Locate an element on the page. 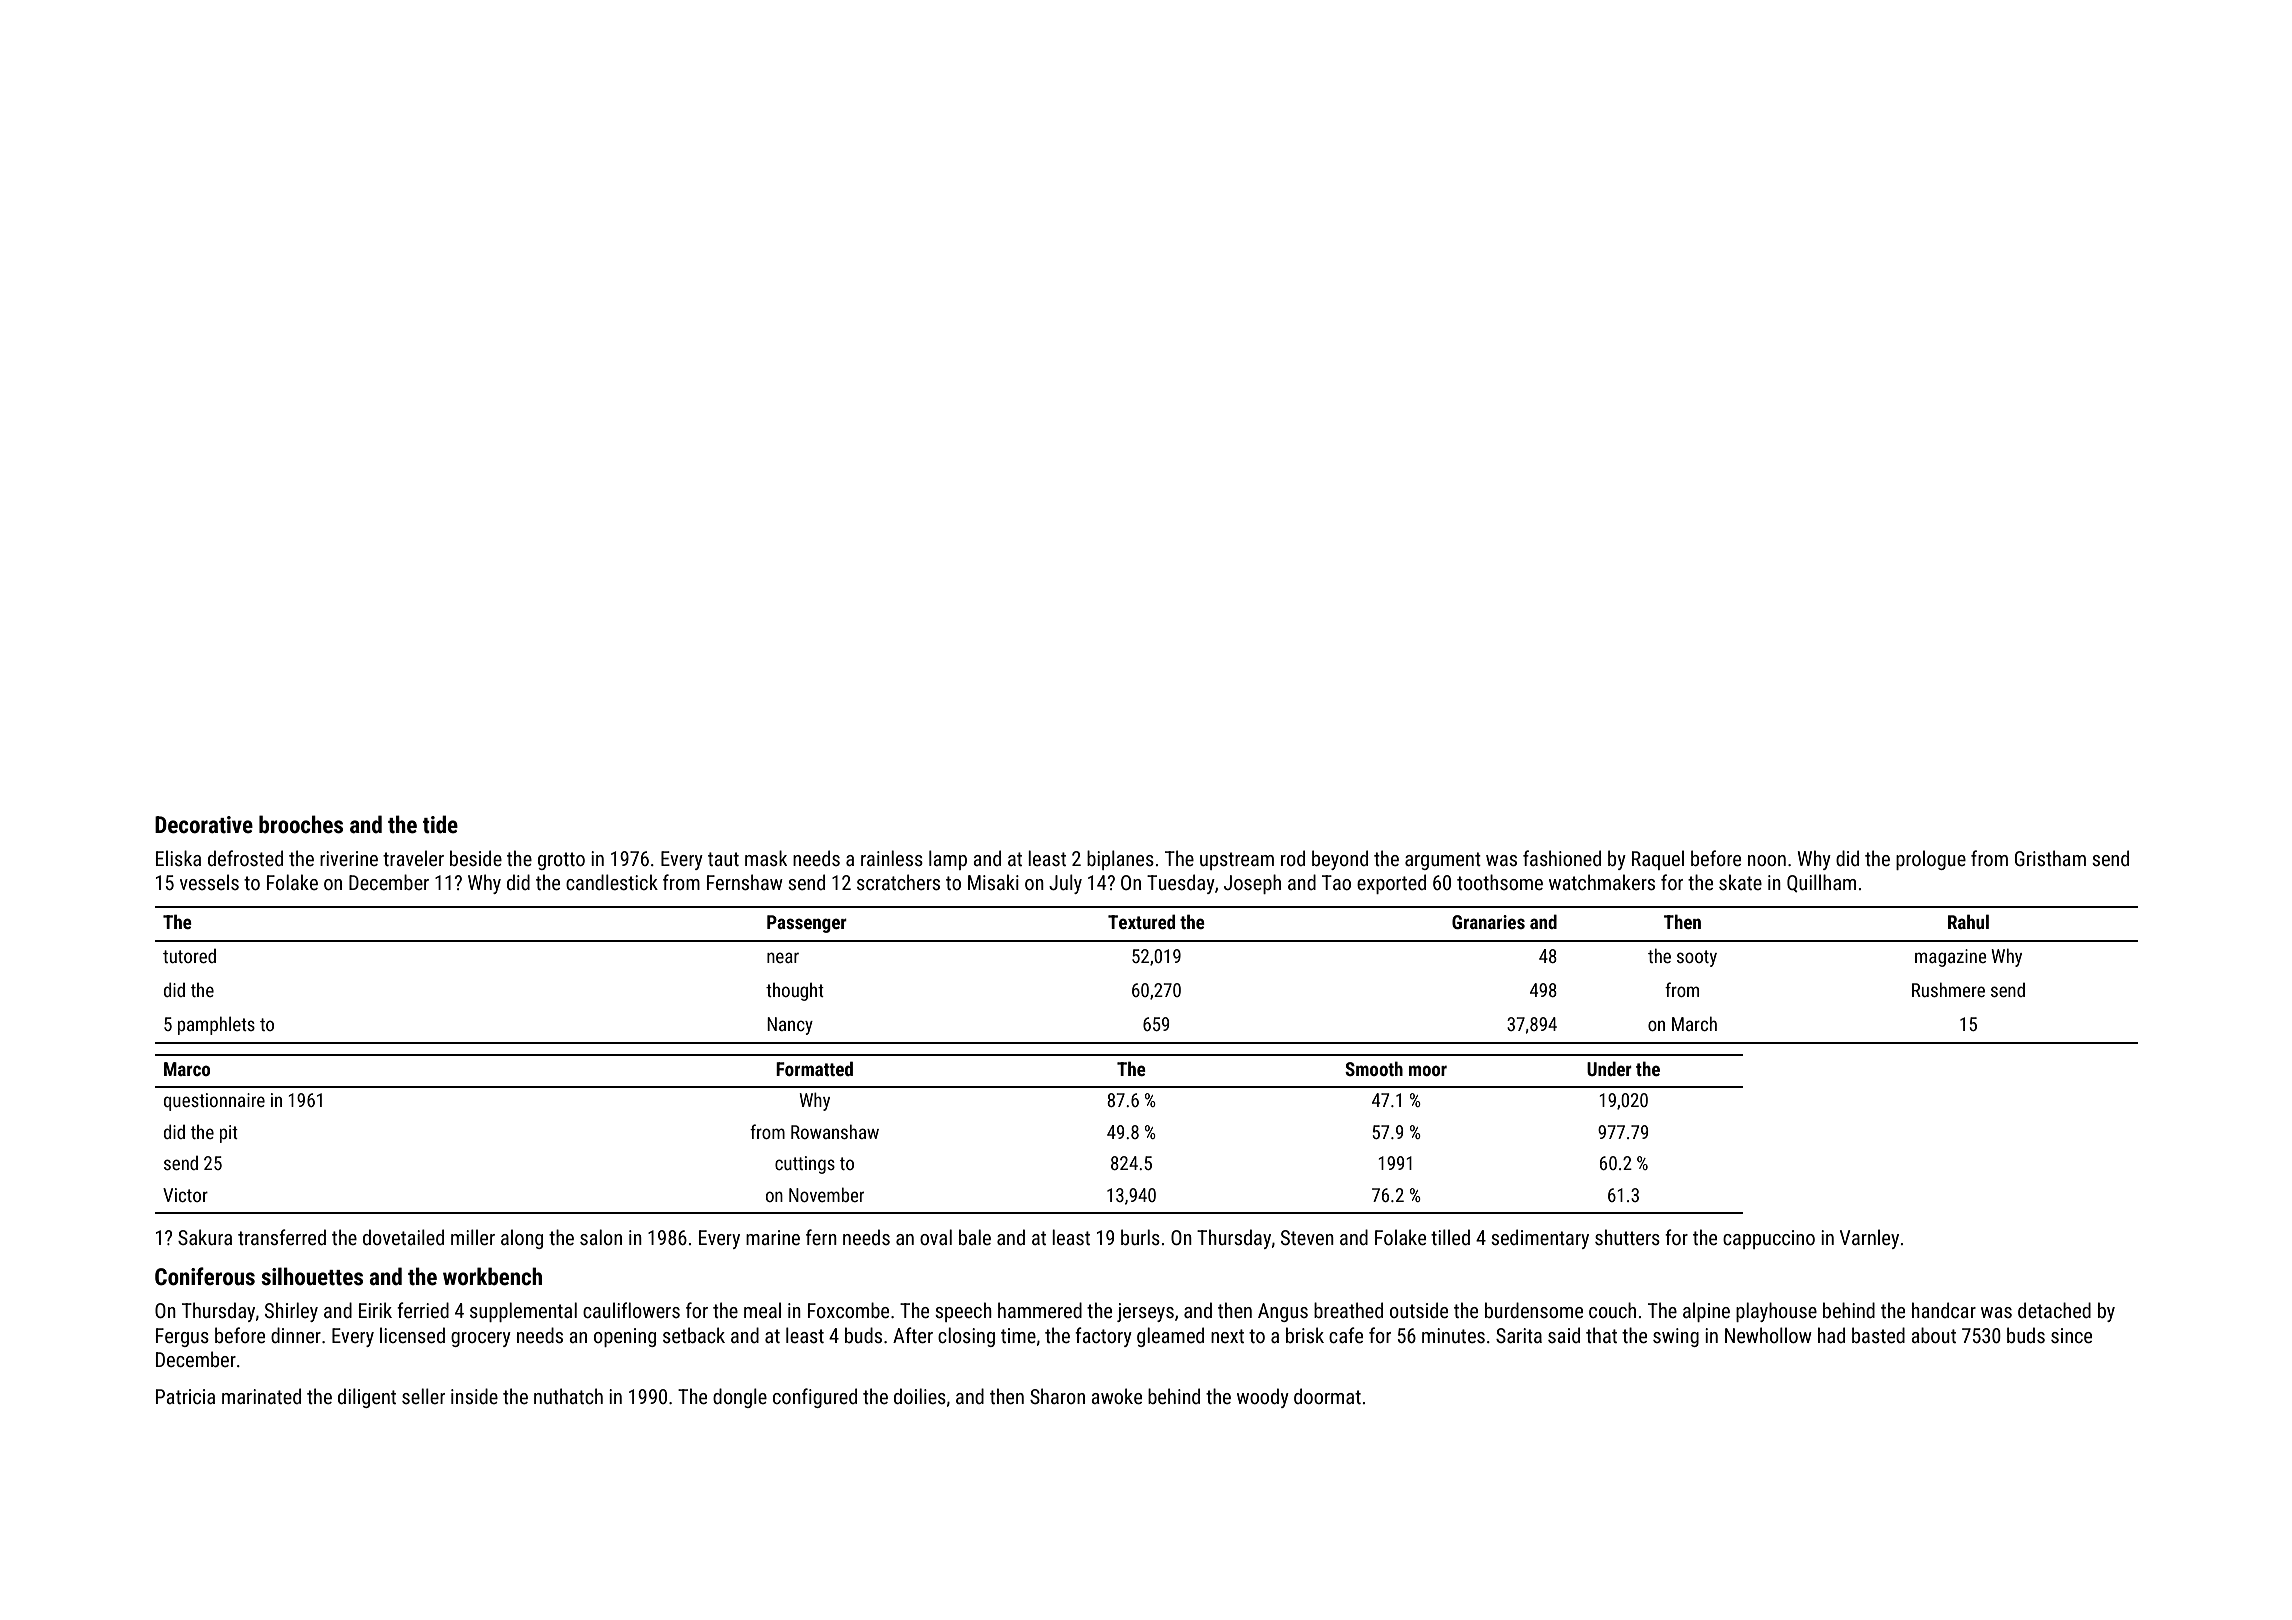 The width and height of the image is (2292, 1620). vessels is located at coordinates (209, 882).
